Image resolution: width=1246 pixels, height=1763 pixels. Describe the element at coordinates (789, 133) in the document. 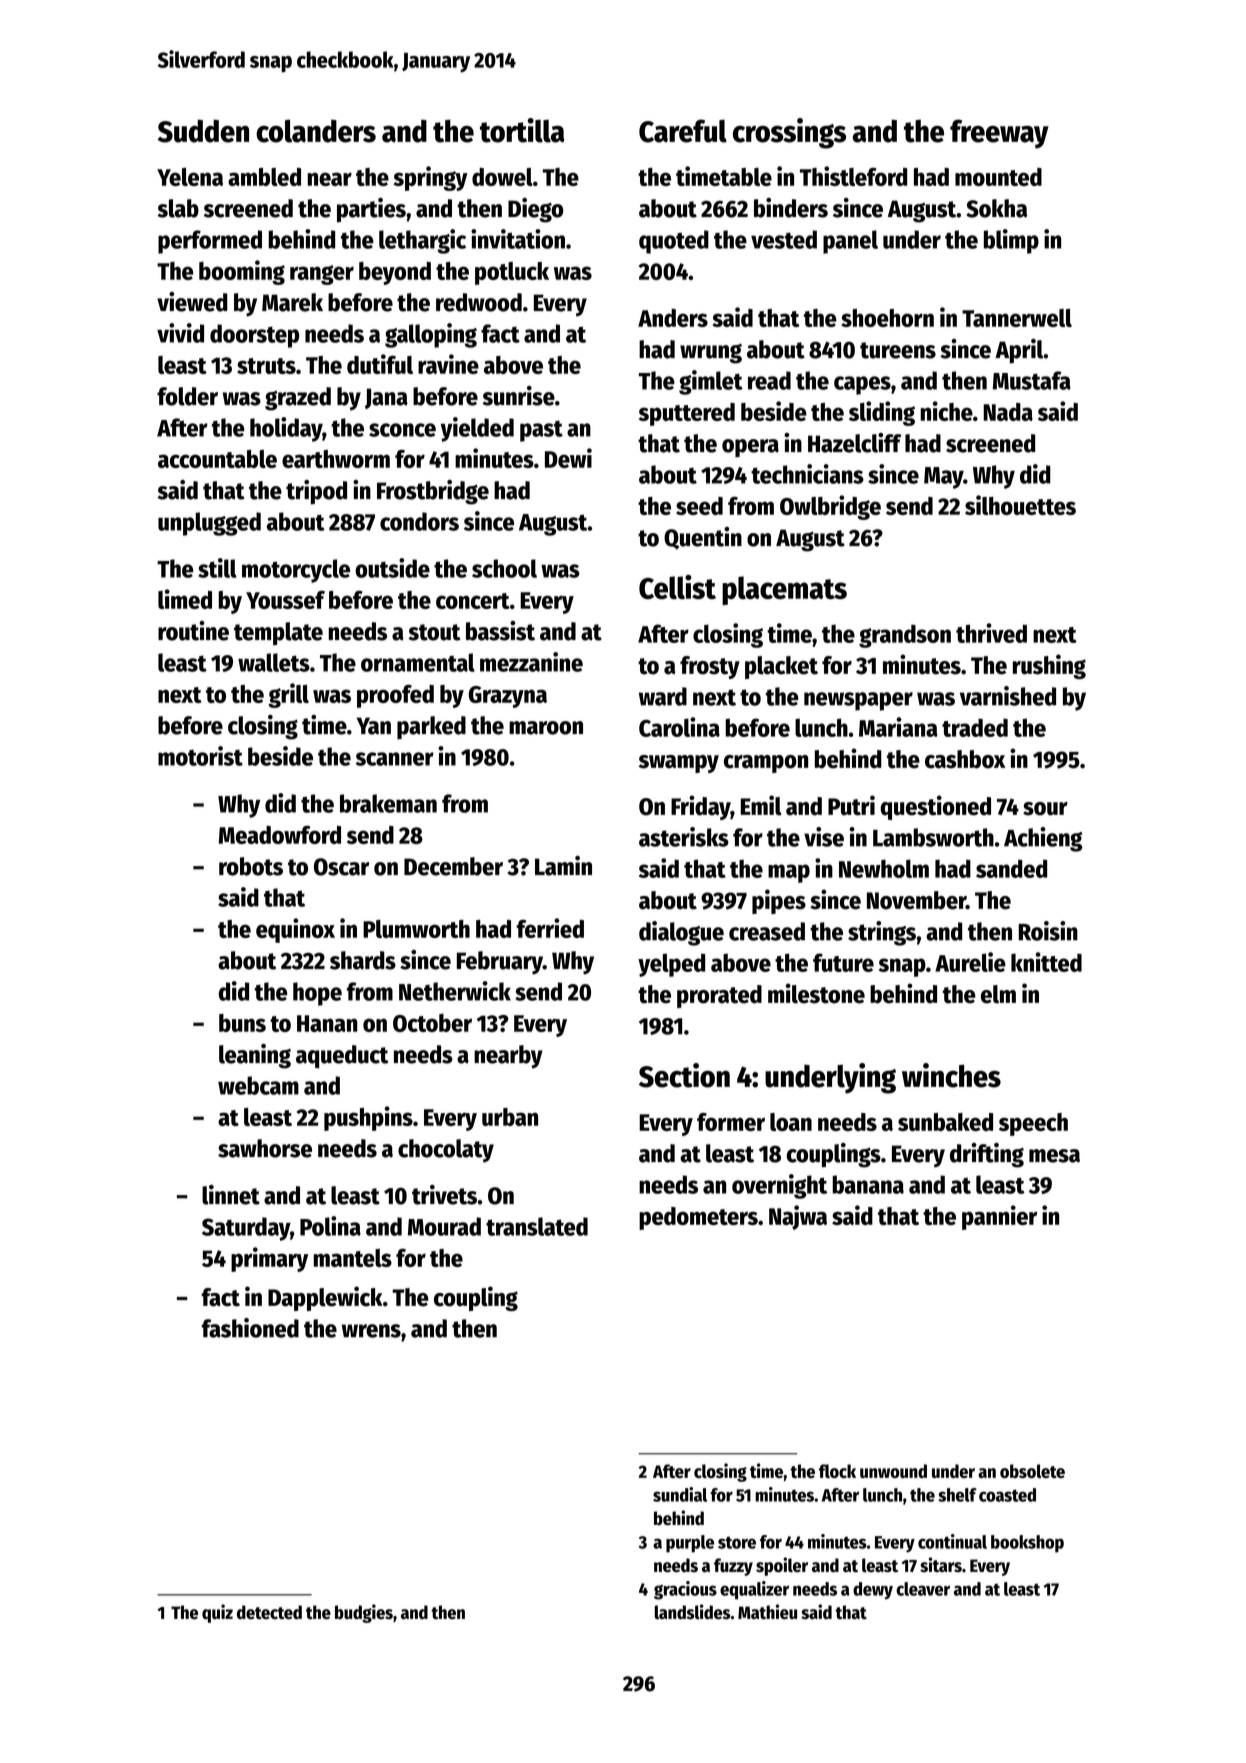

I see `crossings` at that location.
